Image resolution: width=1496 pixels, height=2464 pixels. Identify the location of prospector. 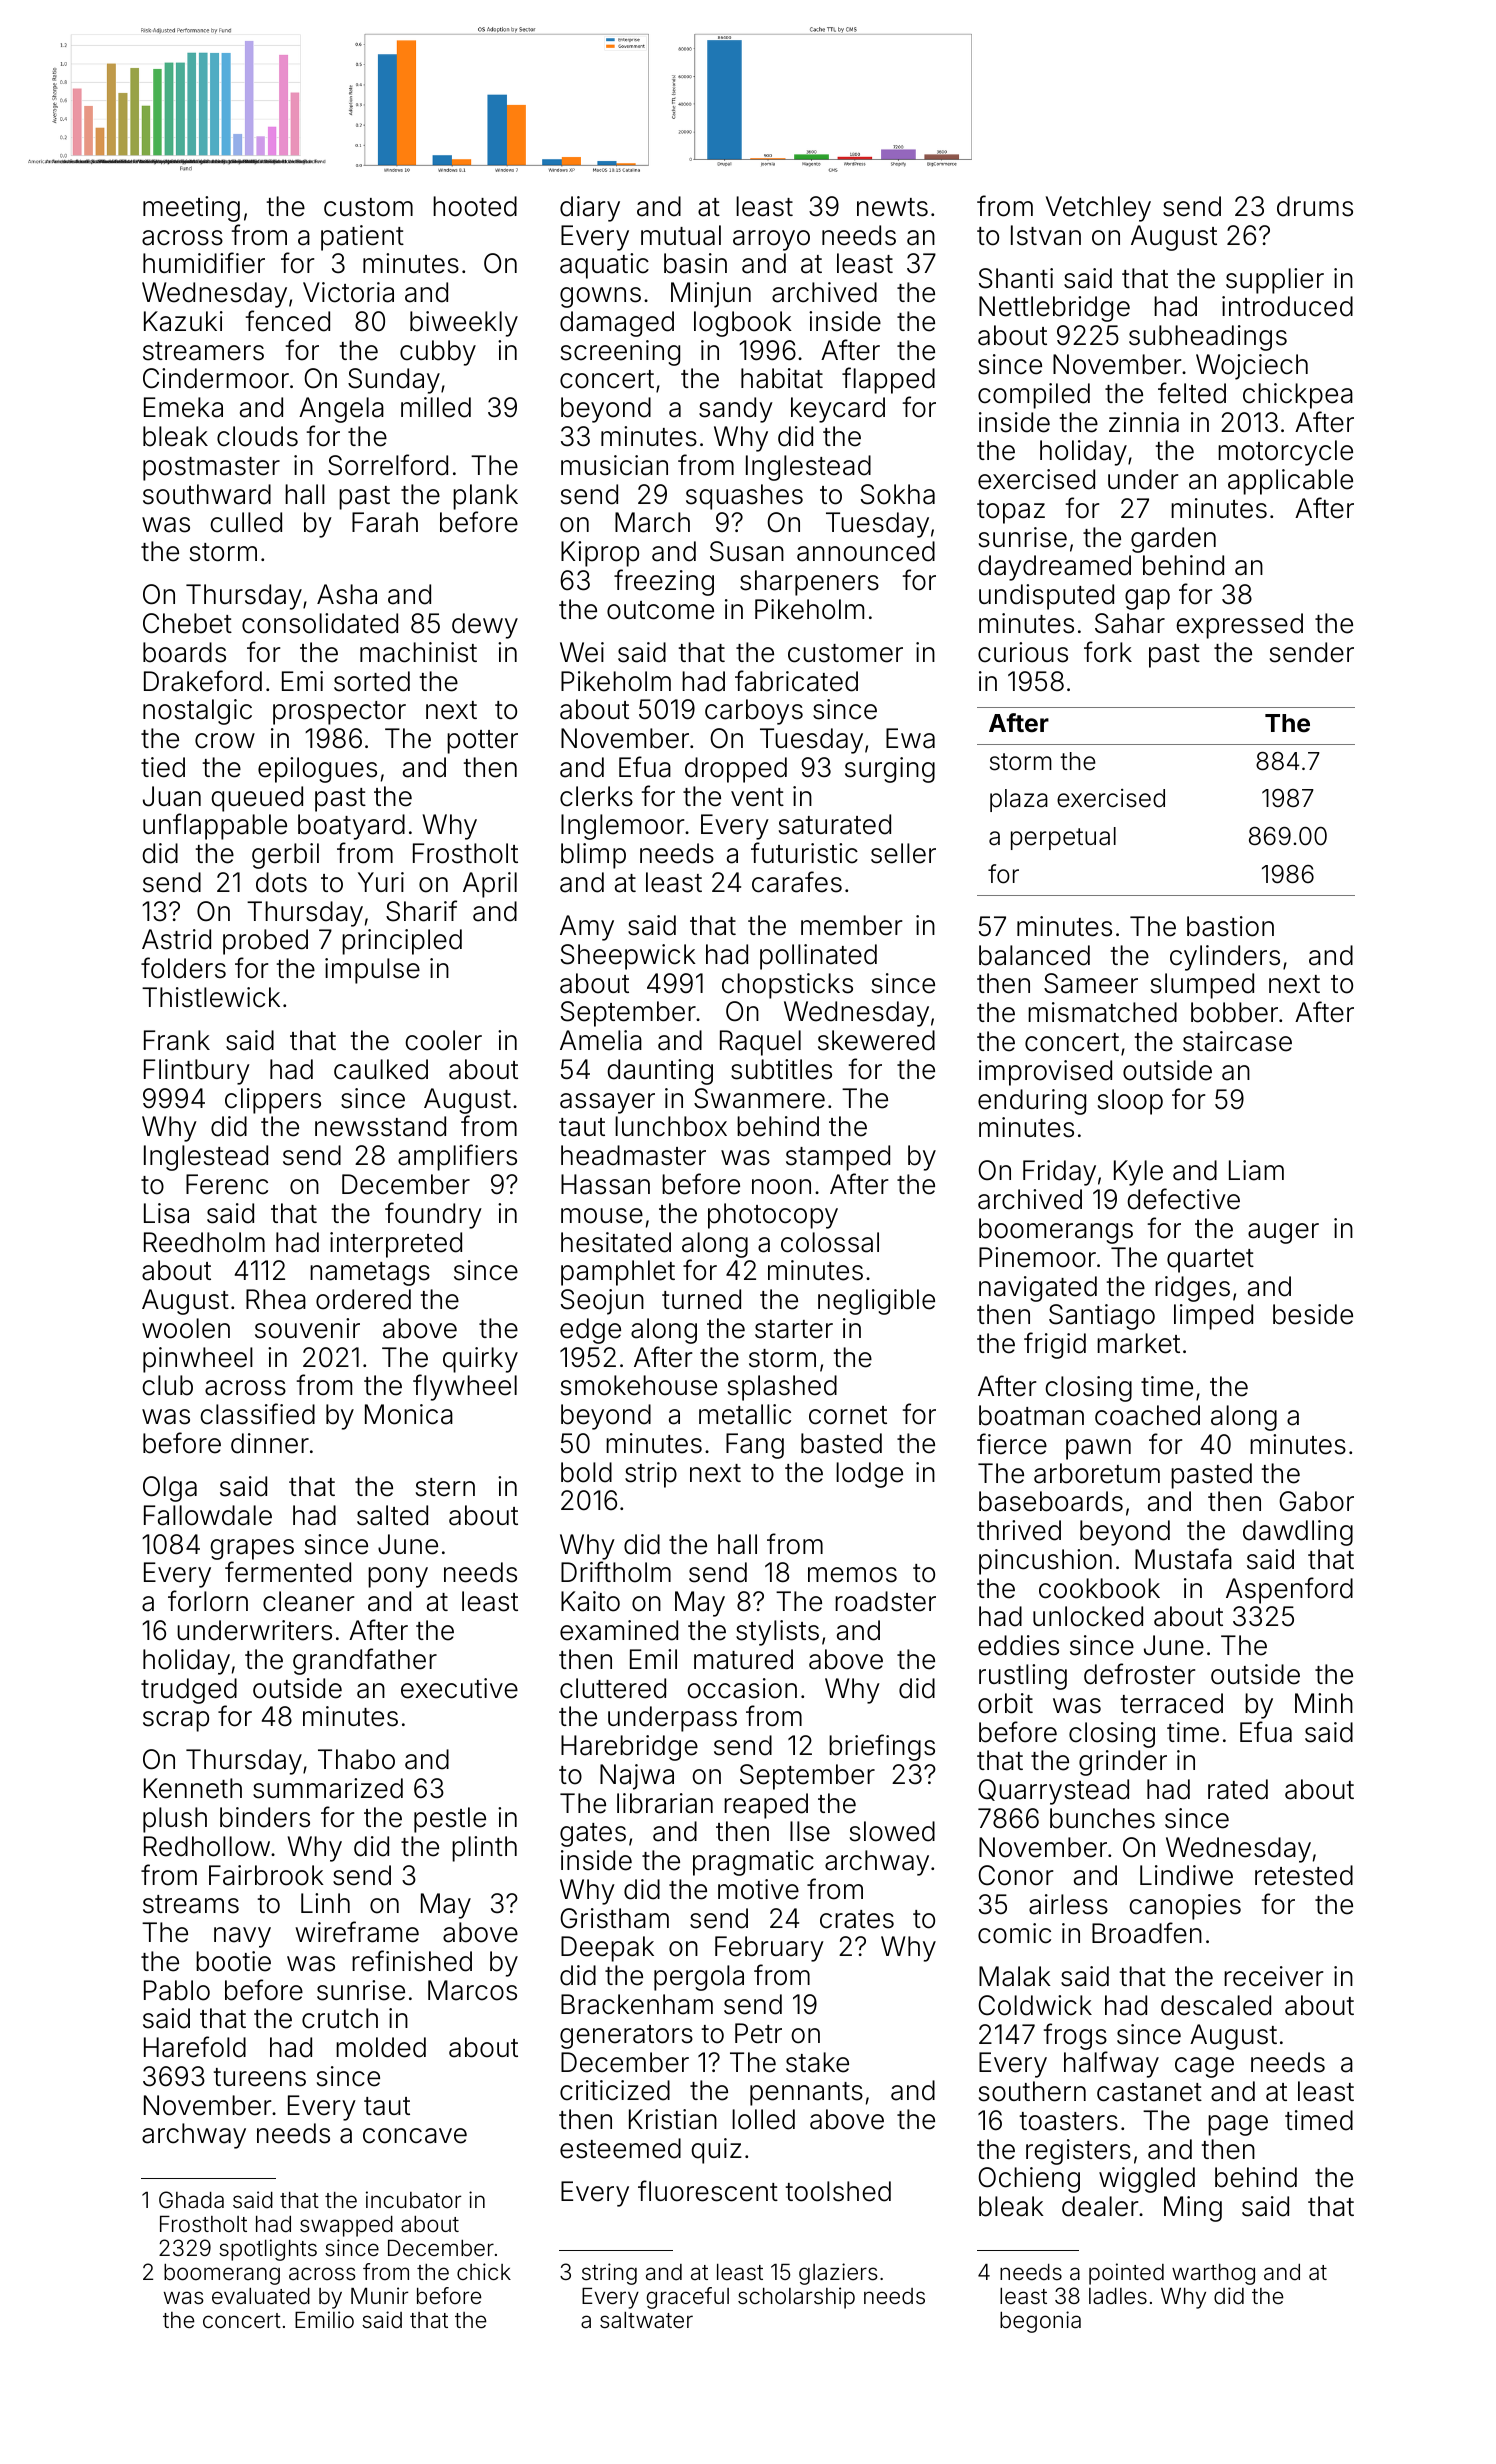
(339, 713).
